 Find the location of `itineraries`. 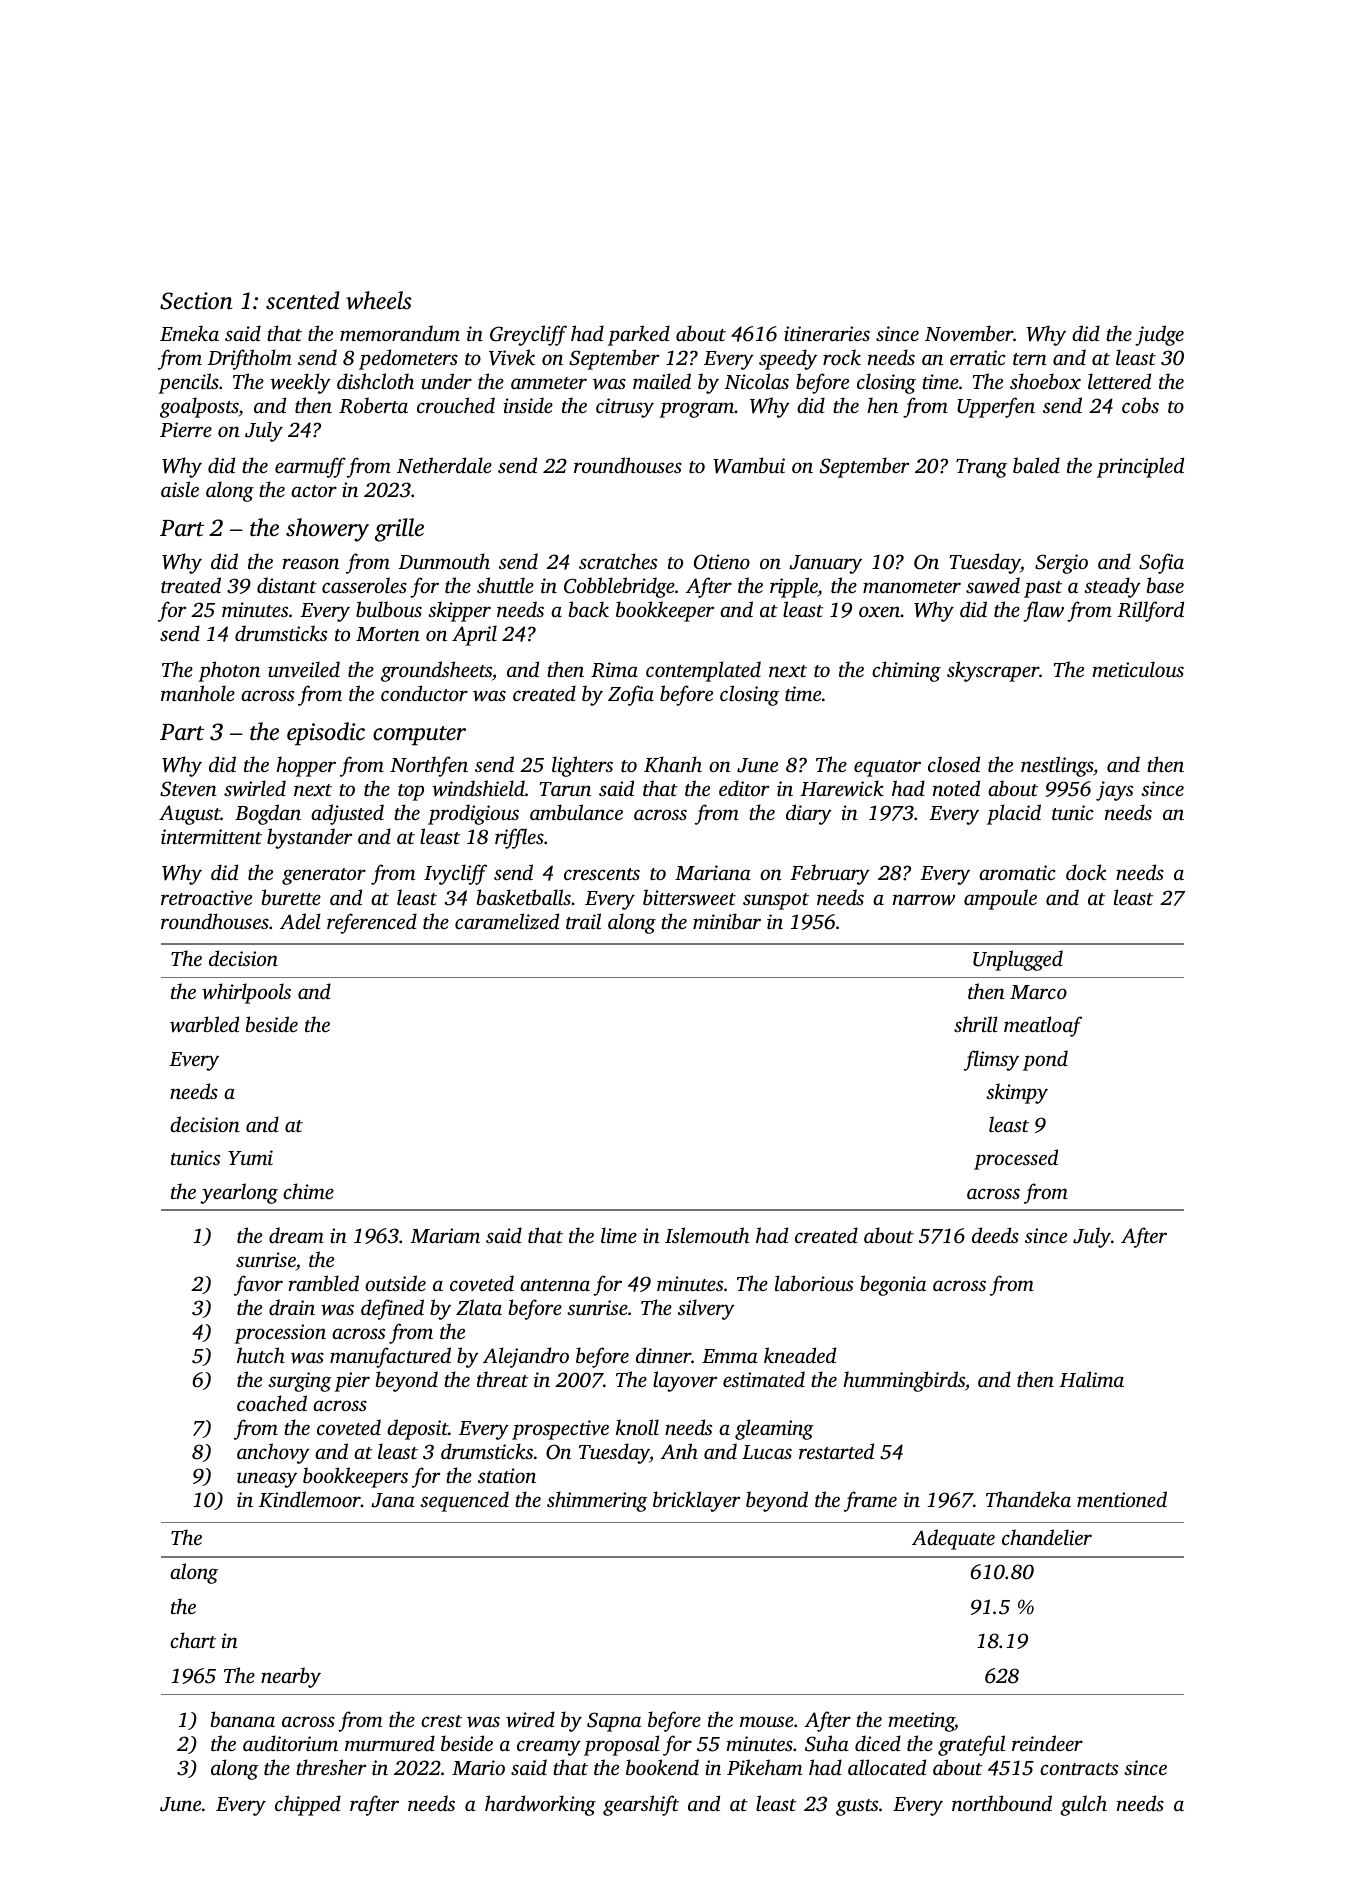

itineraries is located at coordinates (827, 333).
